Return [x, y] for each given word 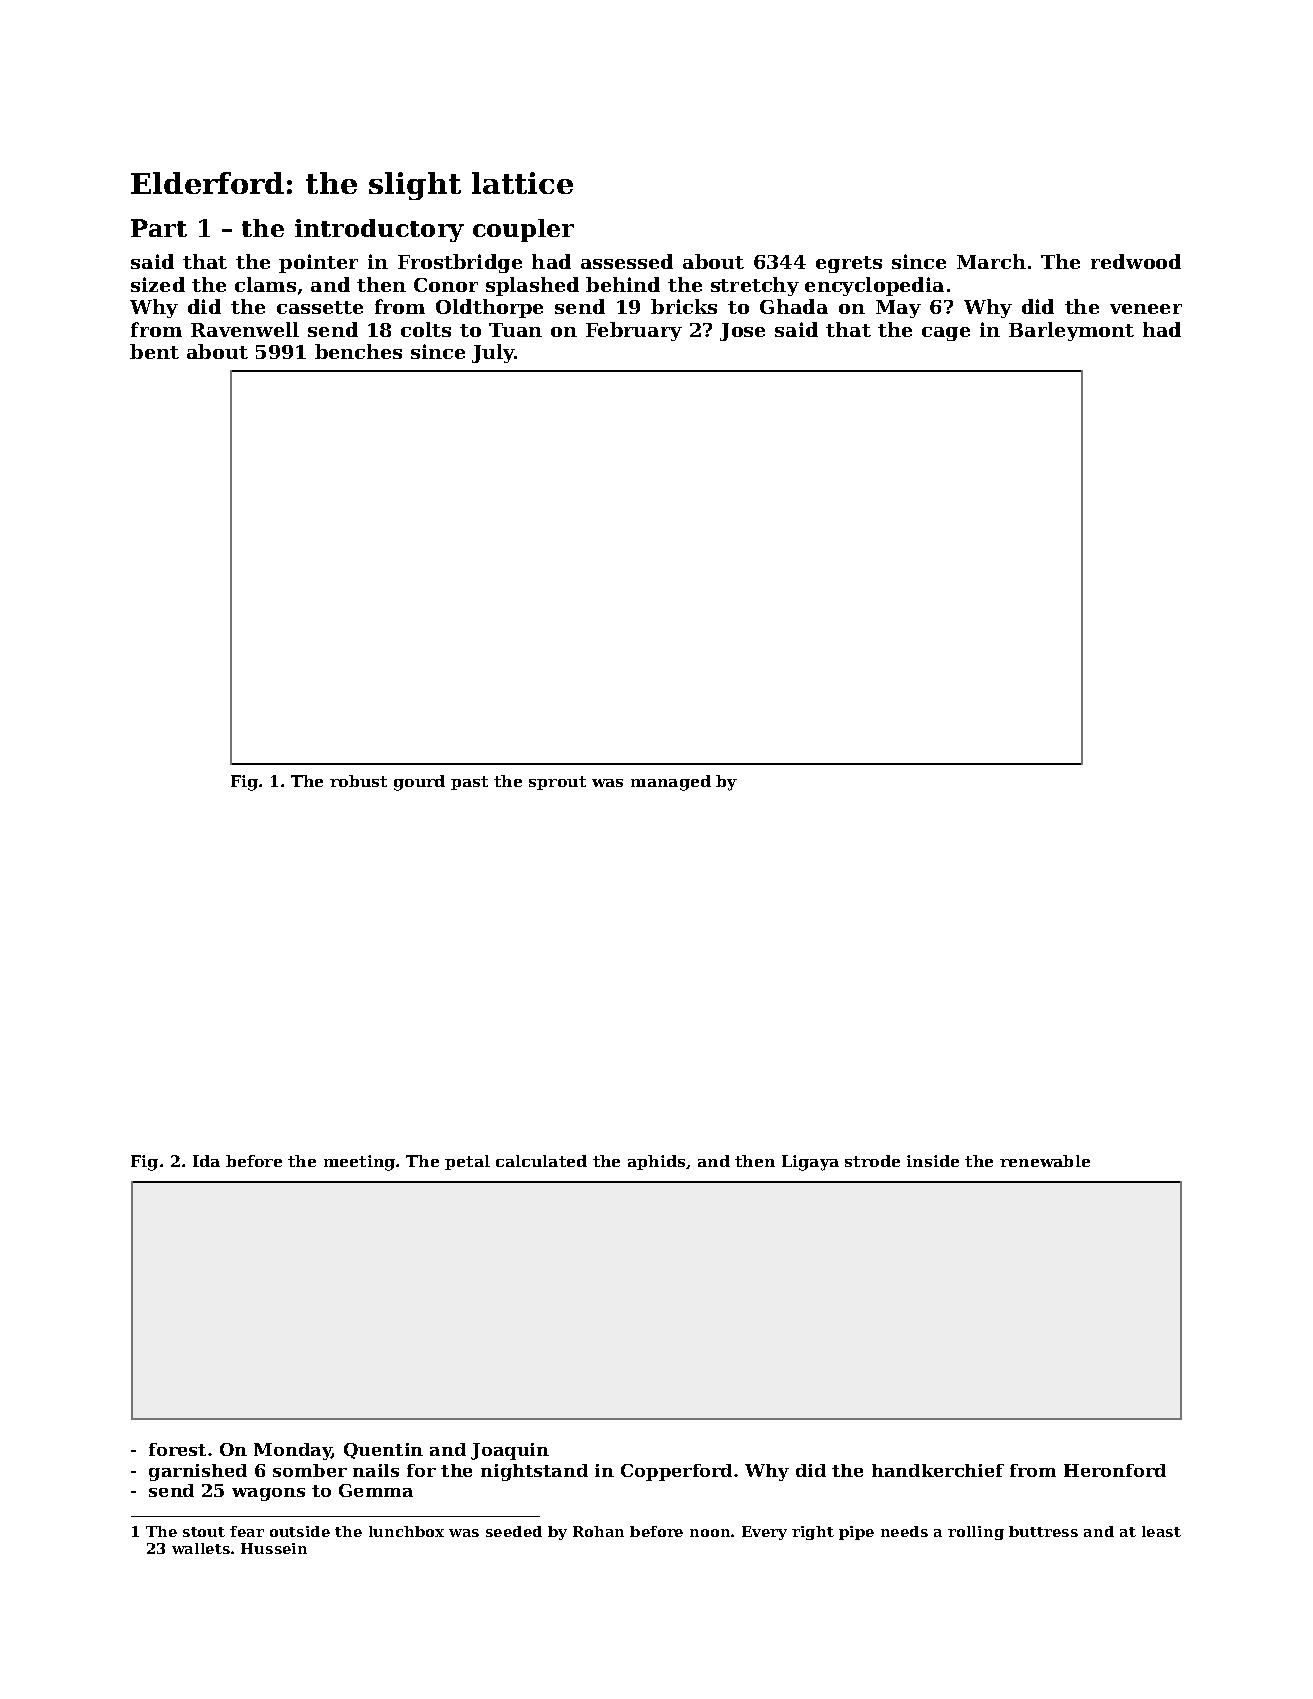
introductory [379, 230]
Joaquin [510, 1451]
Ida [206, 1161]
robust [358, 781]
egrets [849, 264]
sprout [557, 783]
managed [671, 783]
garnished [198, 1472]
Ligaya [810, 1163]
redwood [1136, 261]
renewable [1045, 1161]
